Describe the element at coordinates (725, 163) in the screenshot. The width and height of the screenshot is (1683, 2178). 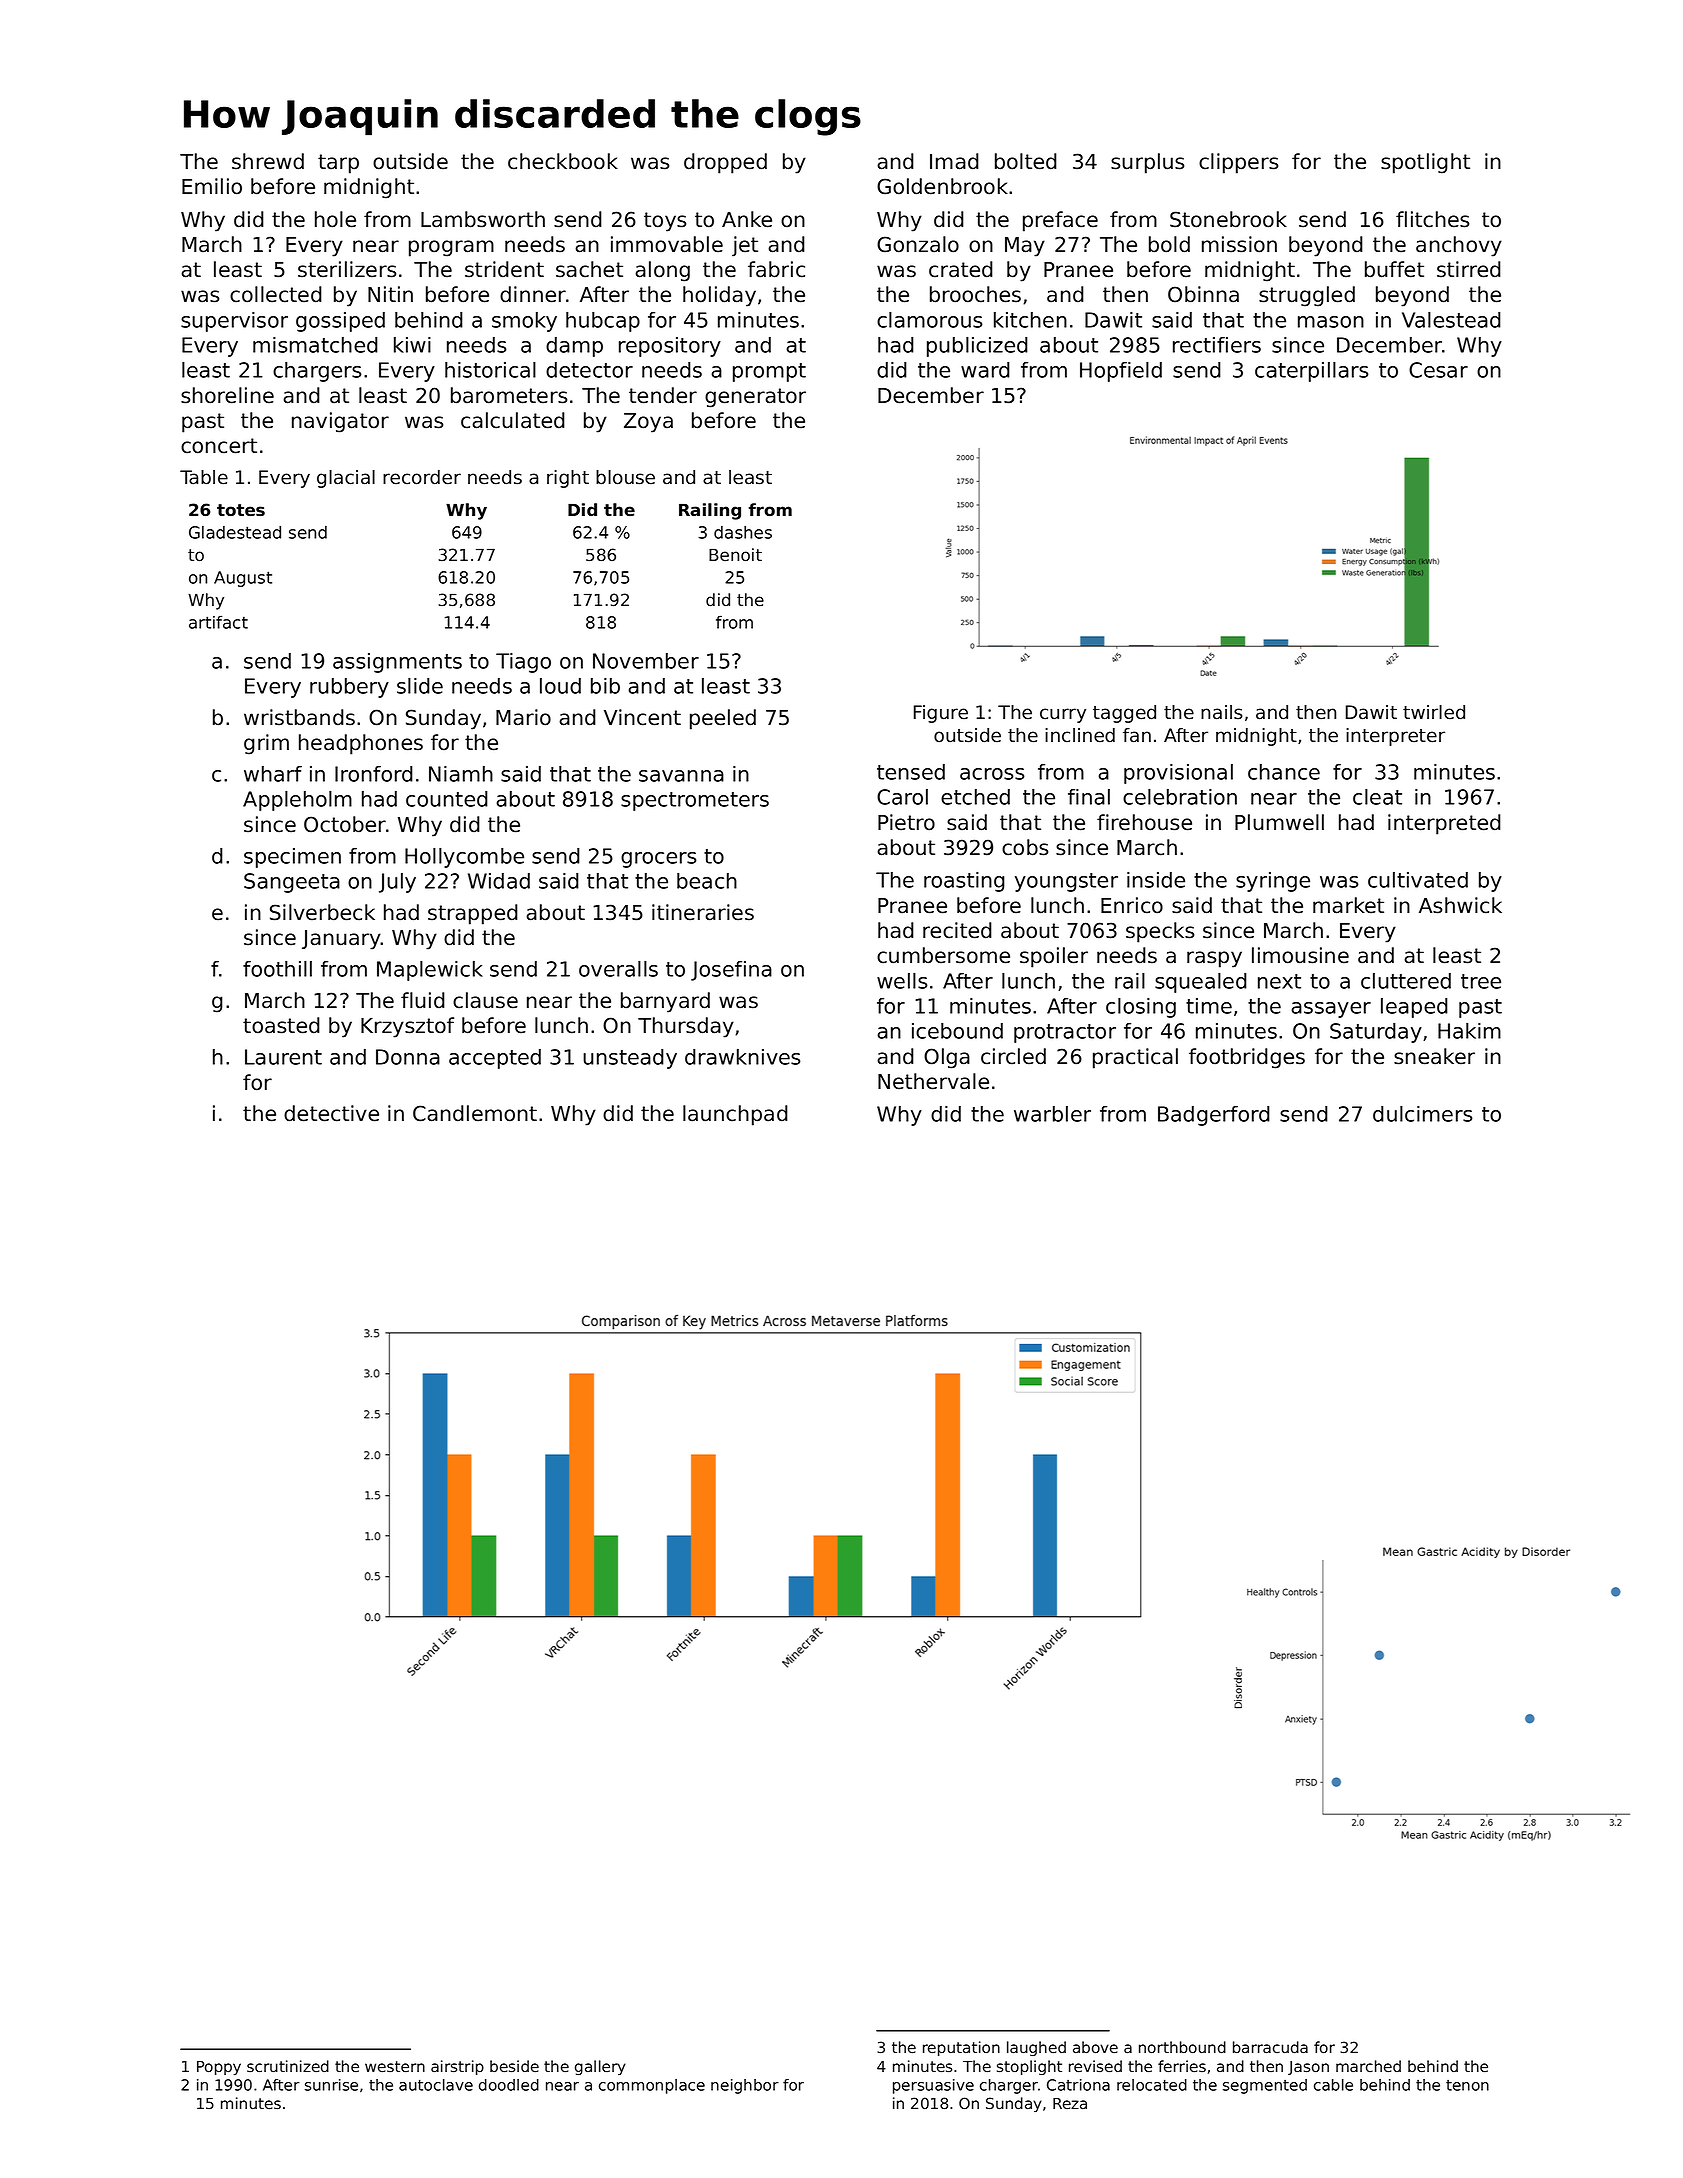
I see `dropped` at that location.
